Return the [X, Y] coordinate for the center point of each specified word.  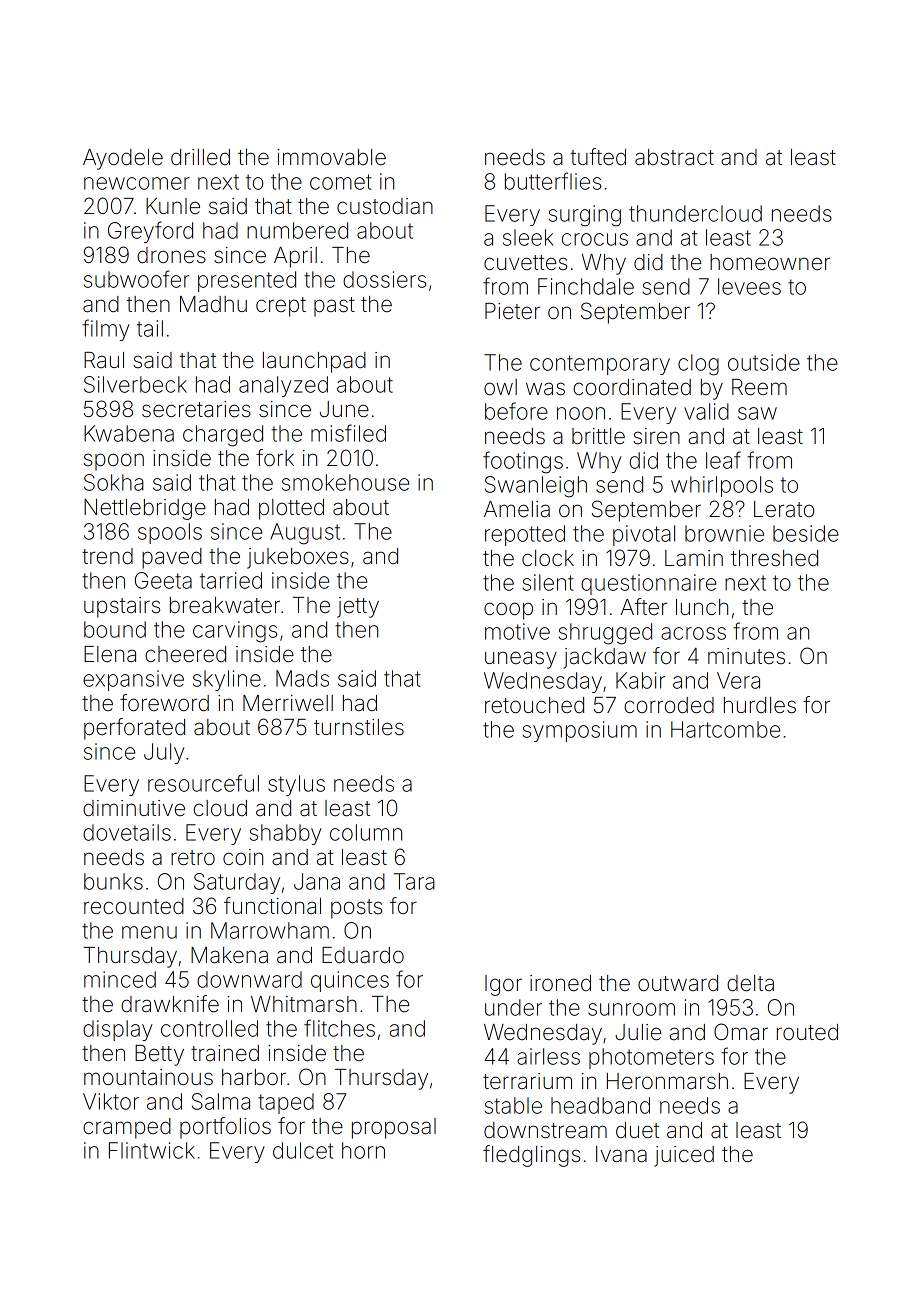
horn [363, 1150]
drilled [200, 157]
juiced [684, 1156]
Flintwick [152, 1150]
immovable [331, 157]
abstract [674, 157]
